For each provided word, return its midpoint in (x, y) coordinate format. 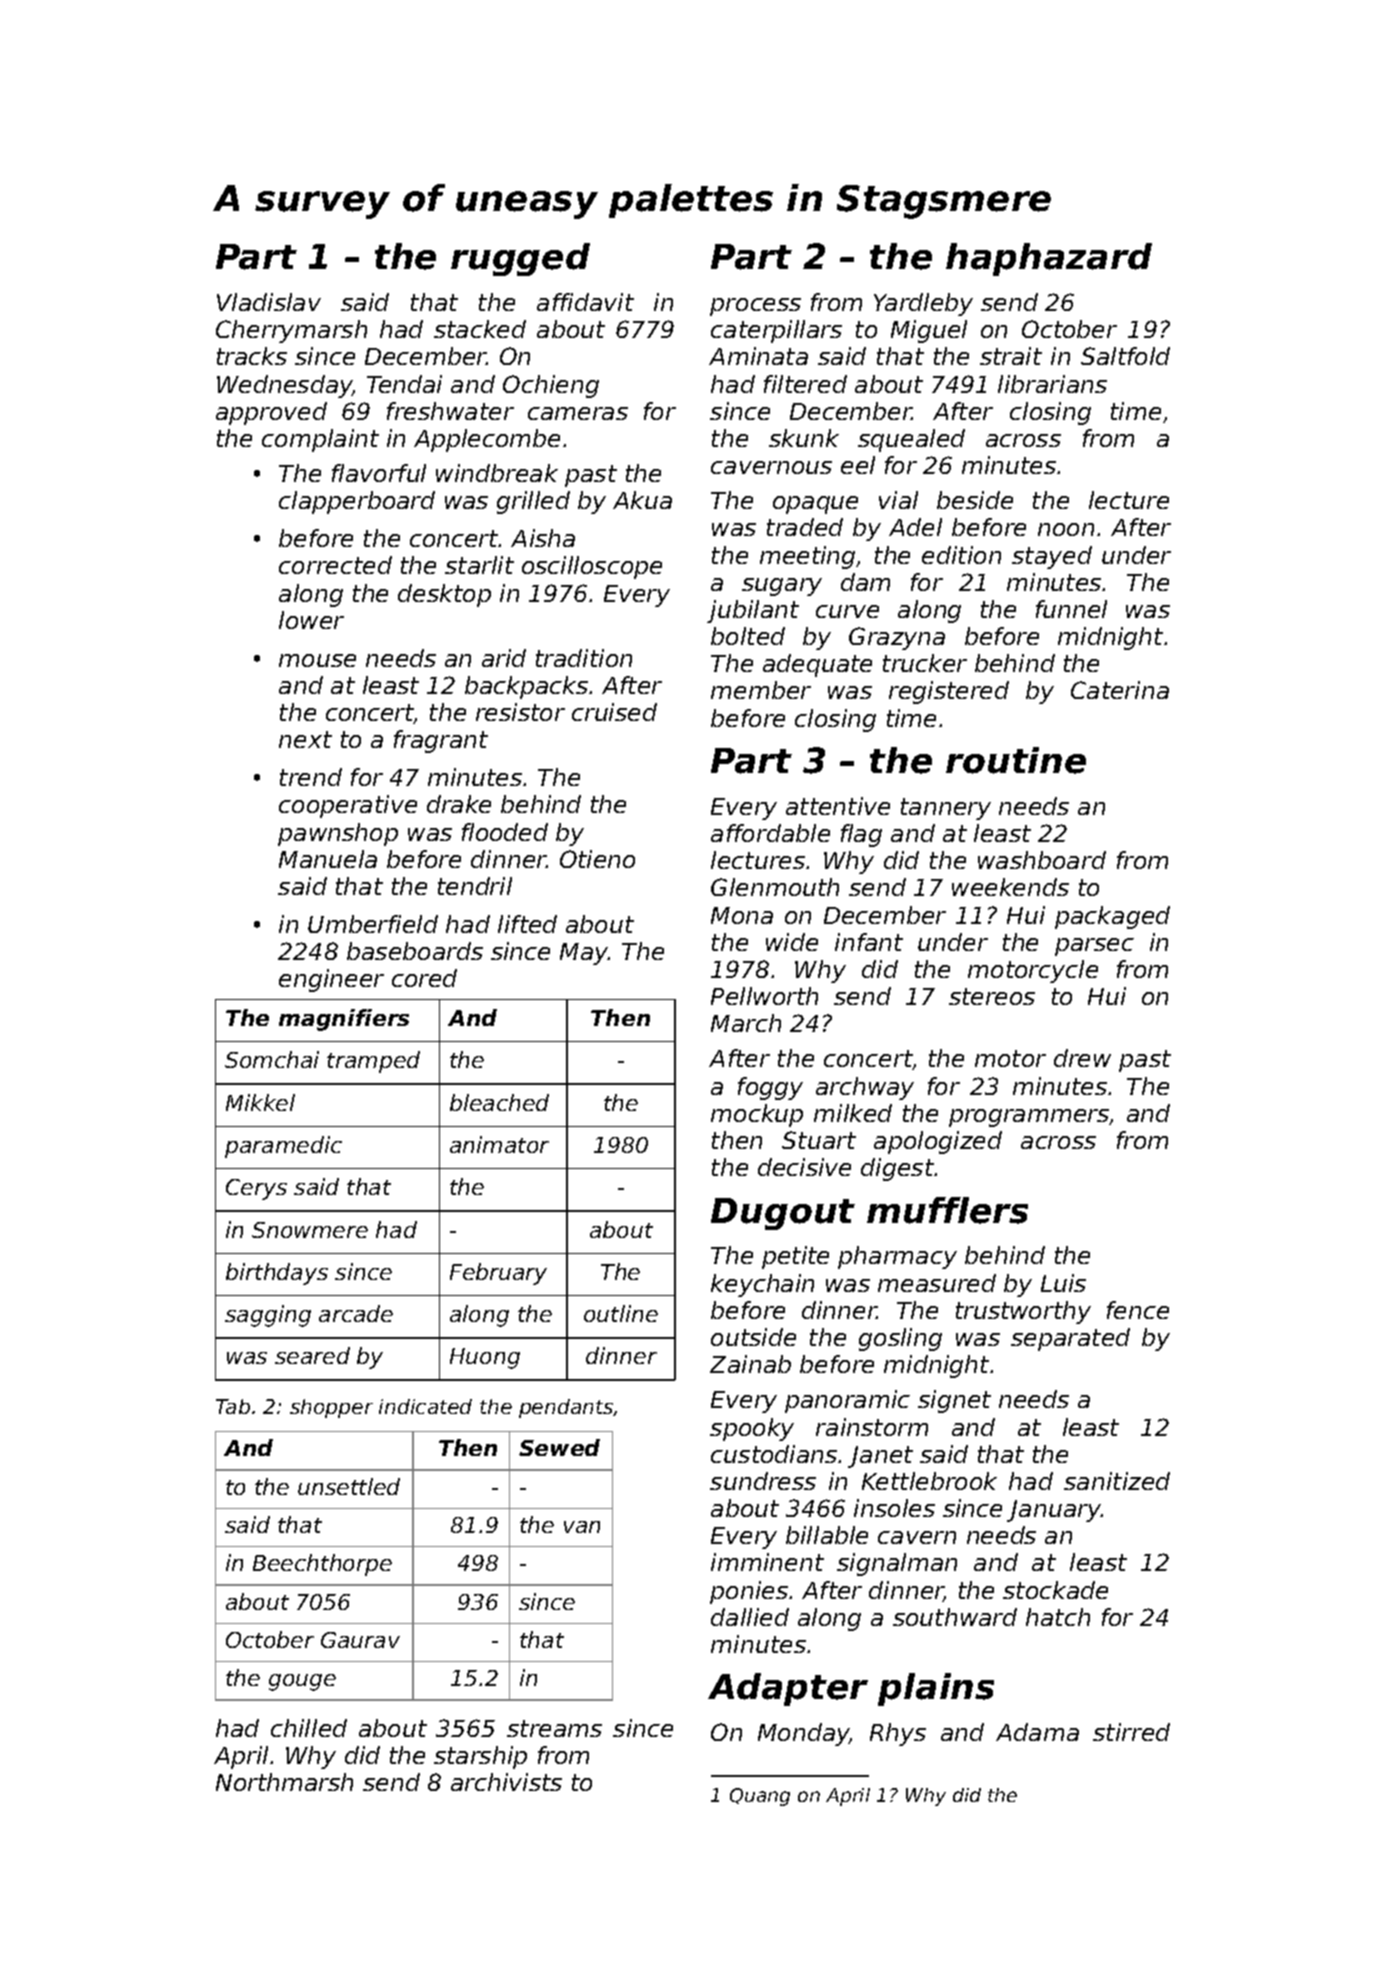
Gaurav (360, 1640)
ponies (749, 1592)
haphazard (1049, 259)
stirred (1131, 1732)
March (746, 1023)
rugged (520, 259)
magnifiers (344, 1020)
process (755, 307)
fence (1138, 1310)
